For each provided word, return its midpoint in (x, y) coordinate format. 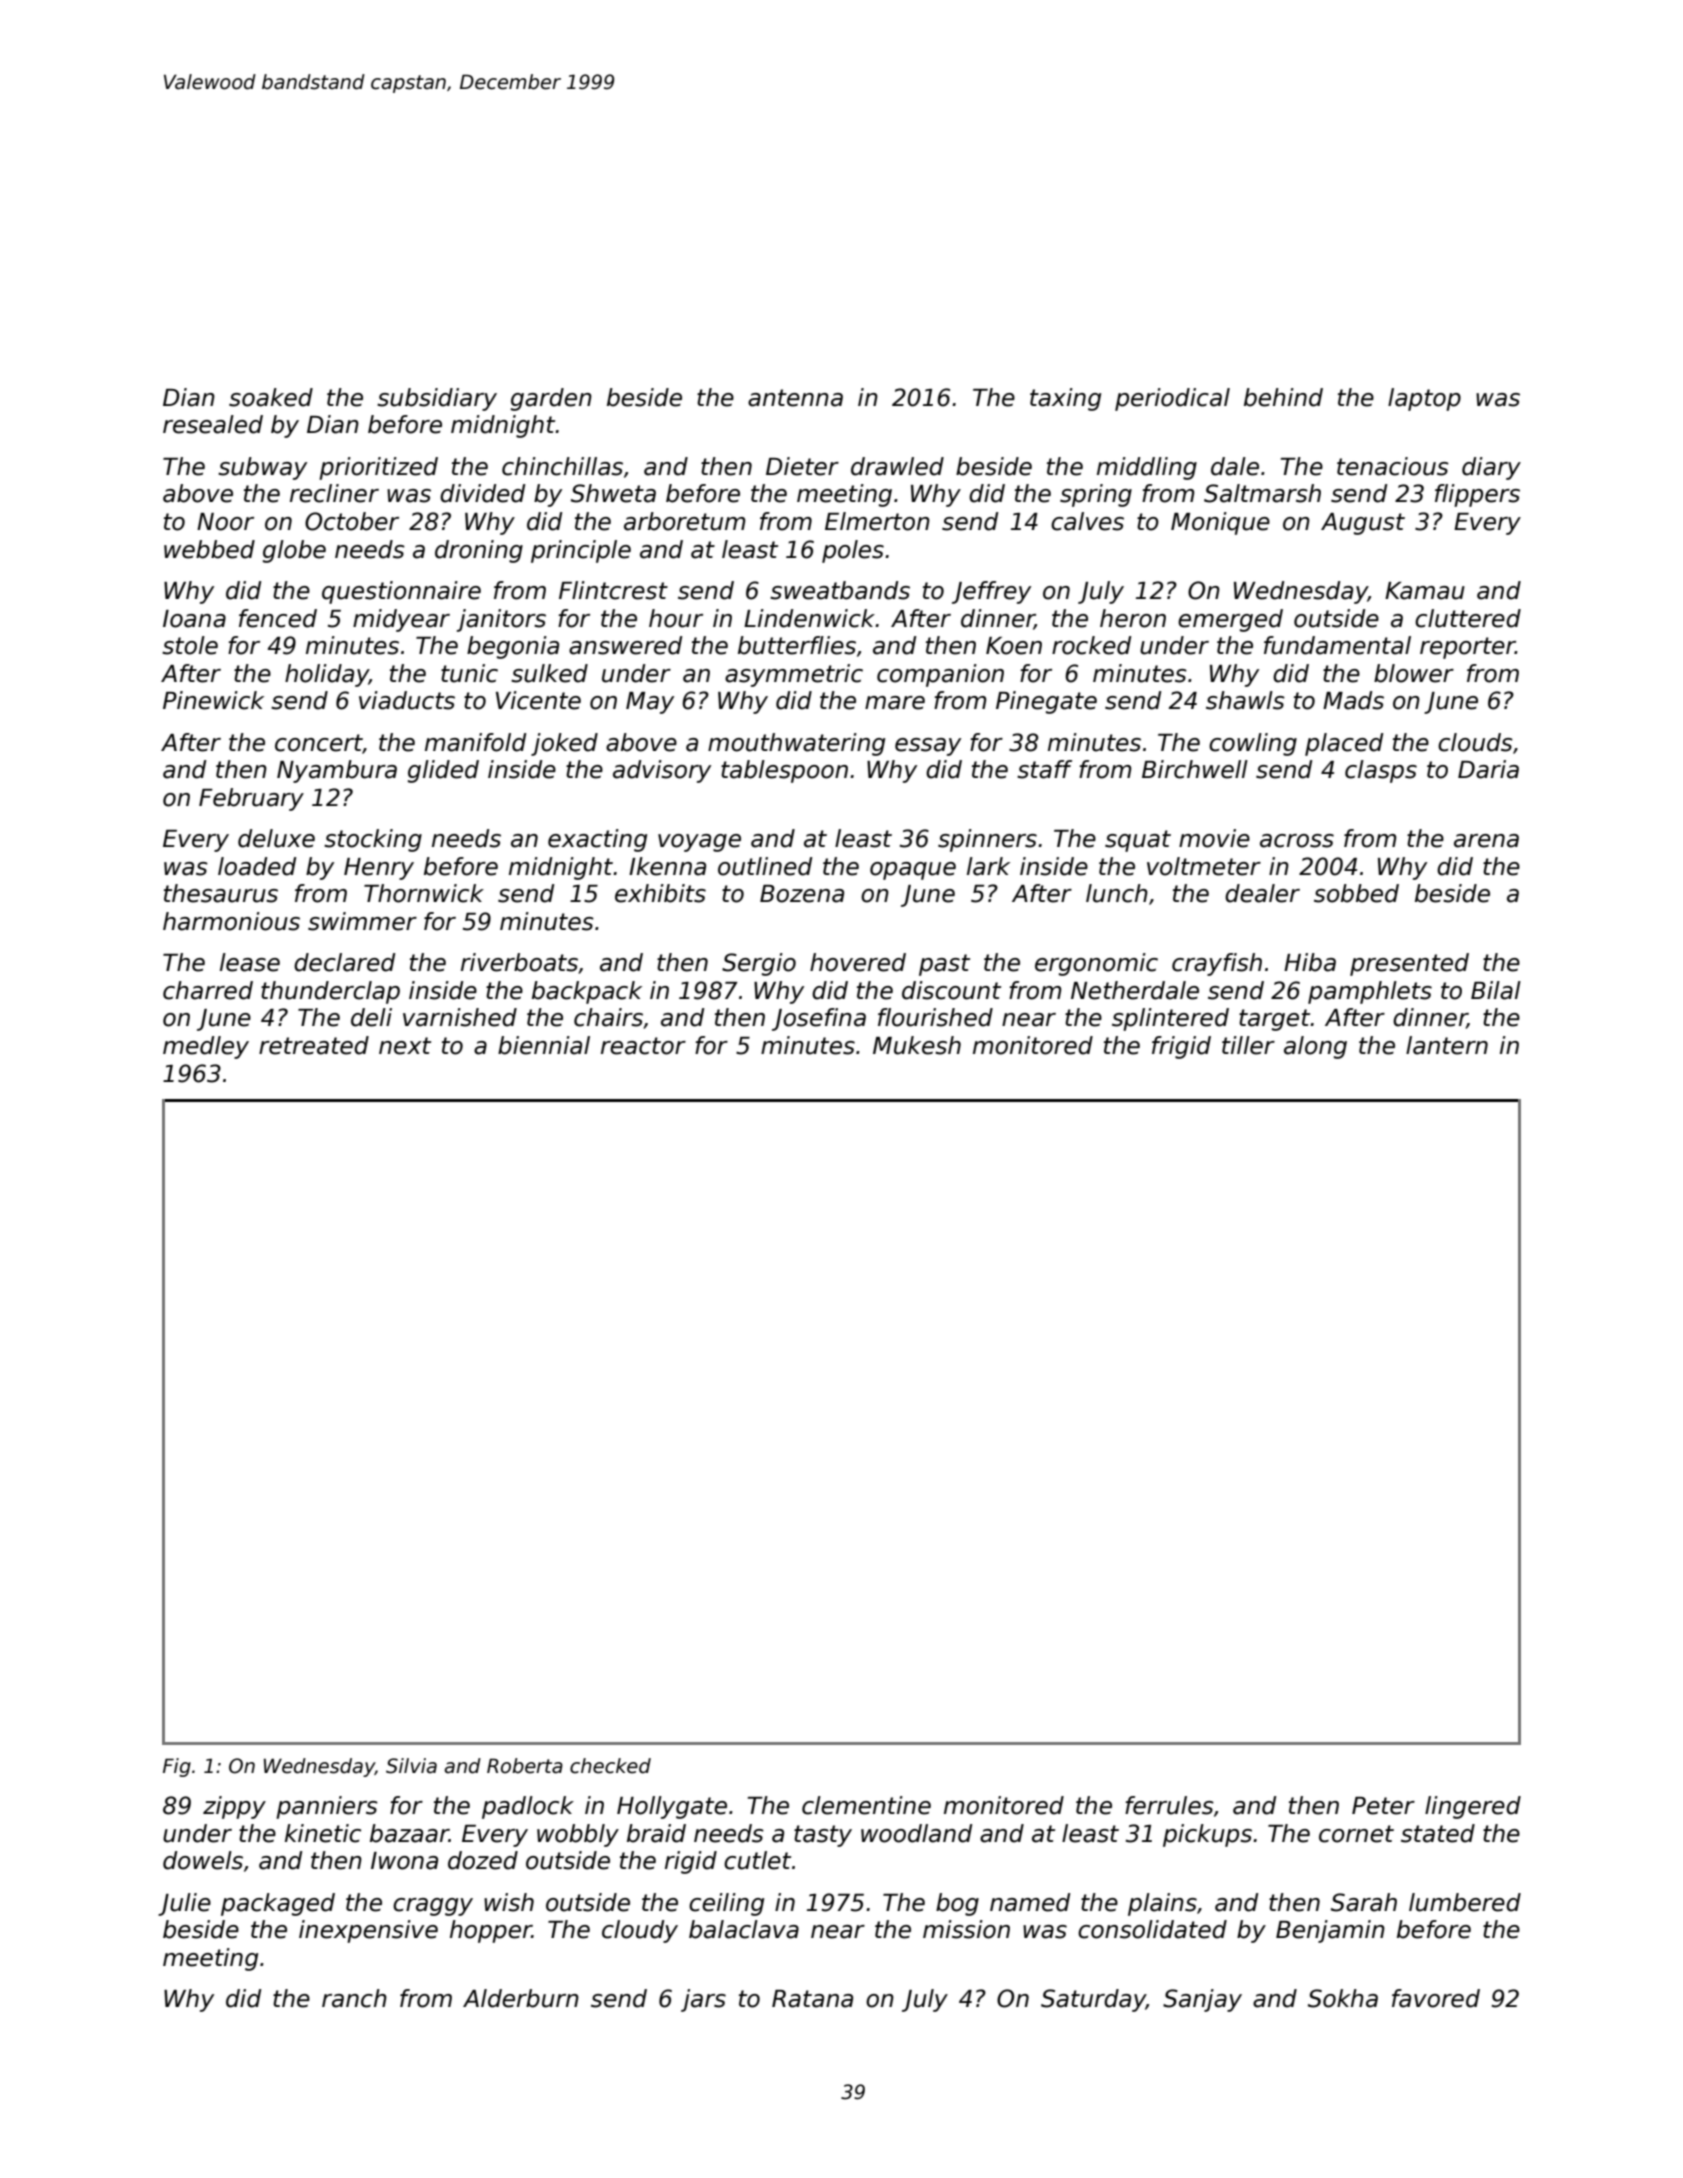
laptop (1424, 399)
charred (208, 990)
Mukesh (917, 1045)
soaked (271, 397)
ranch (354, 1998)
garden (551, 399)
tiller (1248, 1045)
